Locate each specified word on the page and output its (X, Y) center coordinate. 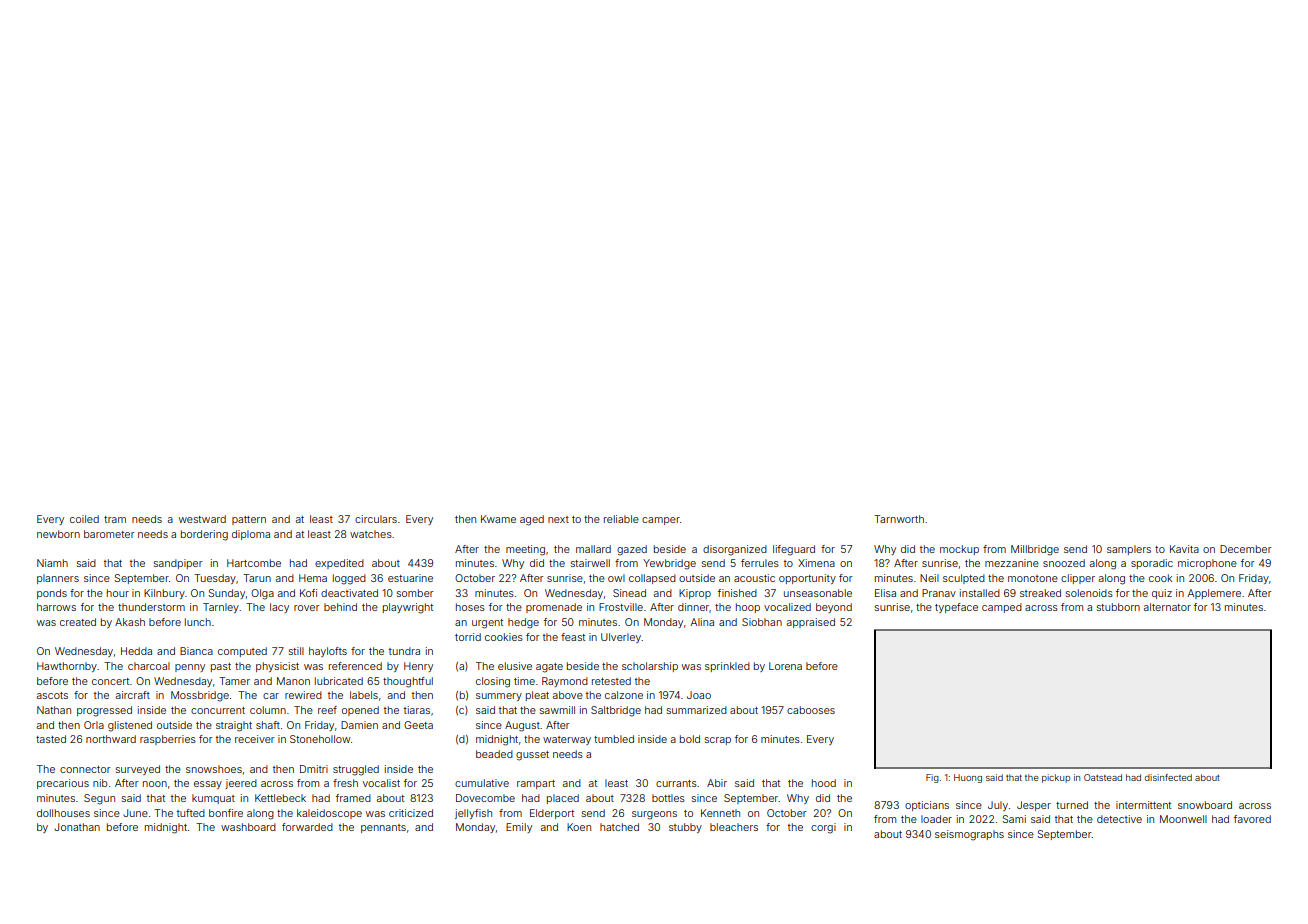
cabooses (811, 710)
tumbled (614, 739)
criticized (411, 813)
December (1245, 549)
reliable (621, 519)
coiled (84, 519)
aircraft (133, 695)
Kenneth (720, 813)
